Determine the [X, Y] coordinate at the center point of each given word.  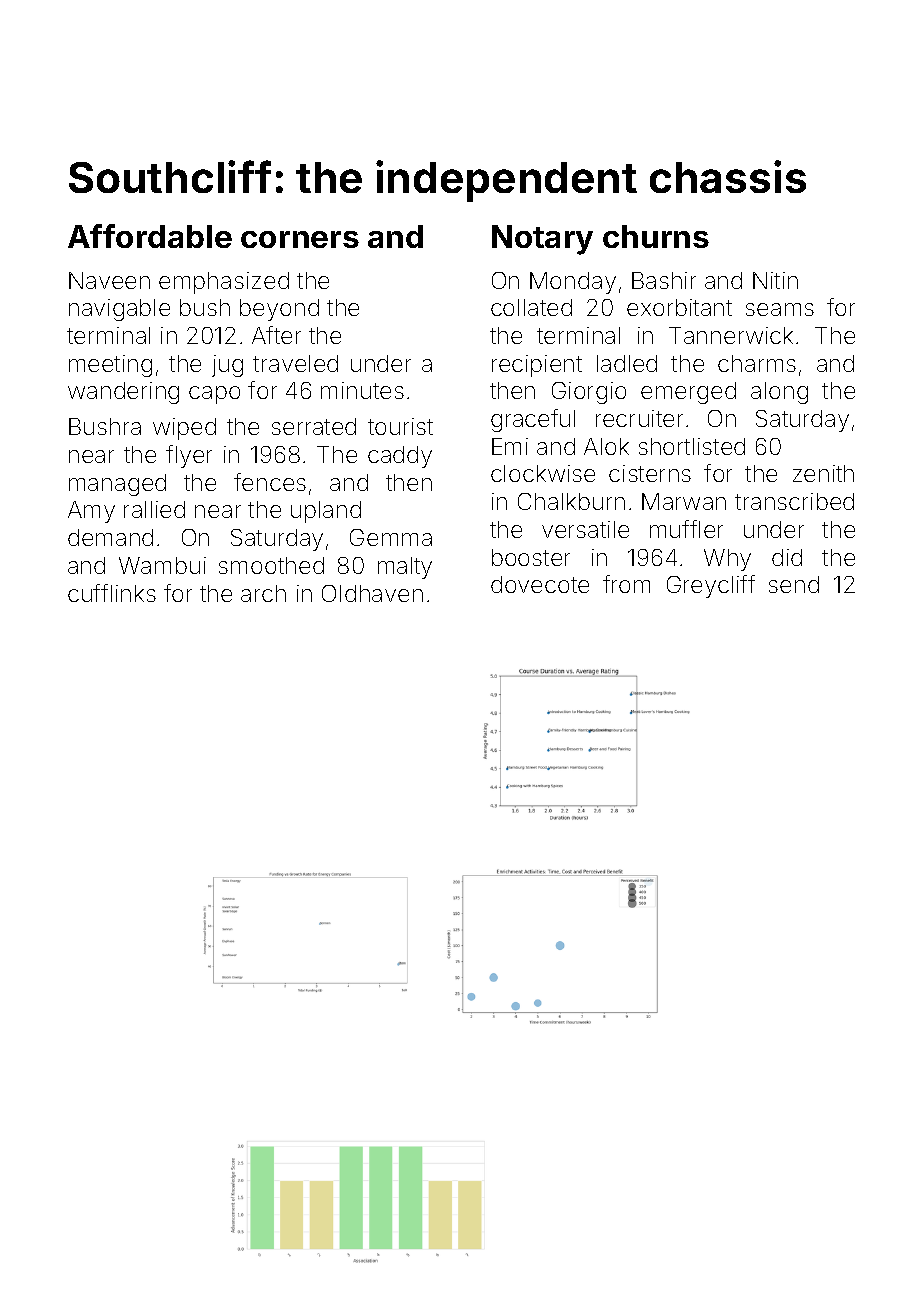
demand [110, 537]
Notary [542, 240]
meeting [110, 366]
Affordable [150, 236]
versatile [585, 529]
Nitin [775, 280]
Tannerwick [731, 335]
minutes [362, 390]
